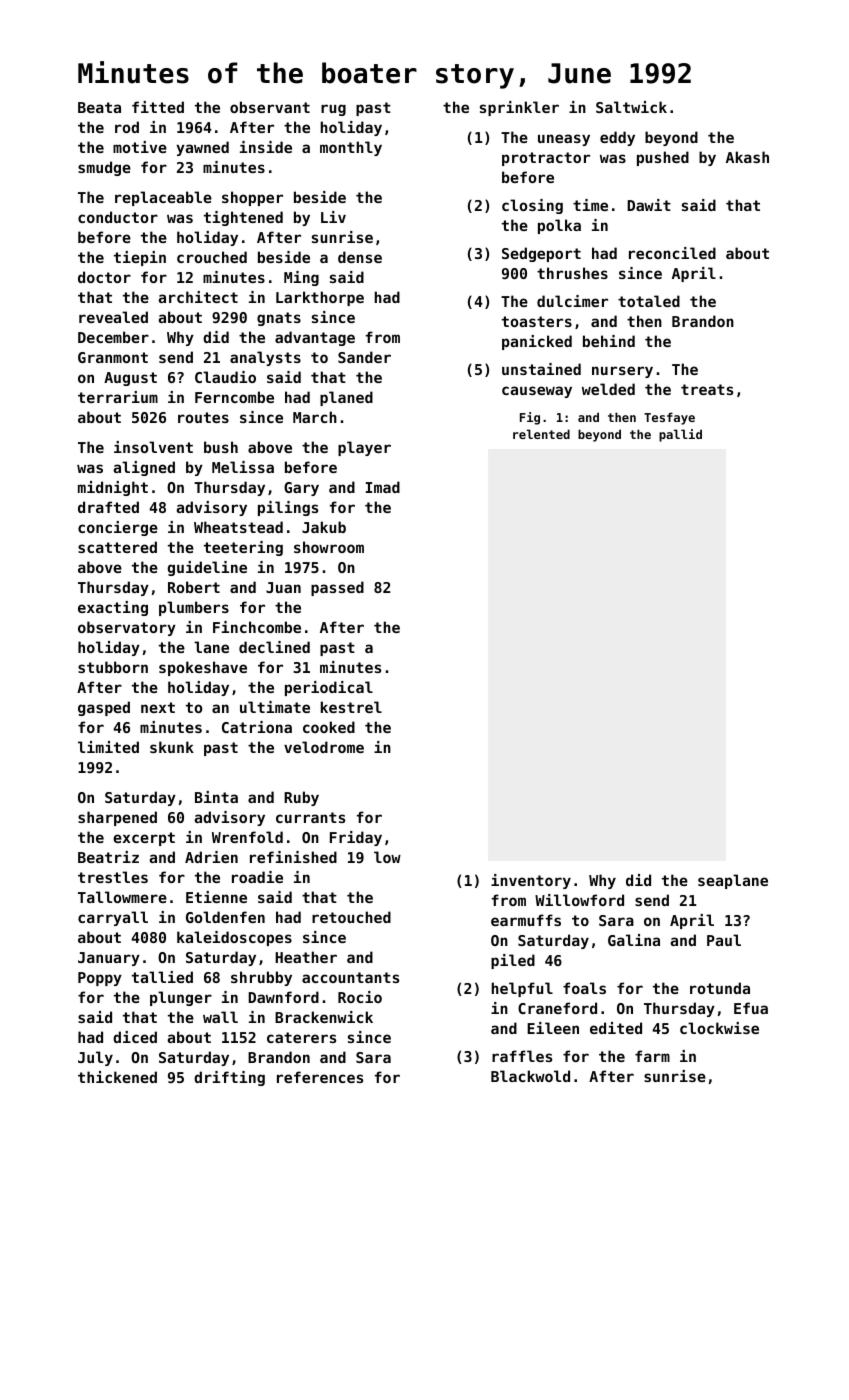 This image has width=849, height=1400. Describe the element at coordinates (333, 217) in the image. I see `Liv` at that location.
